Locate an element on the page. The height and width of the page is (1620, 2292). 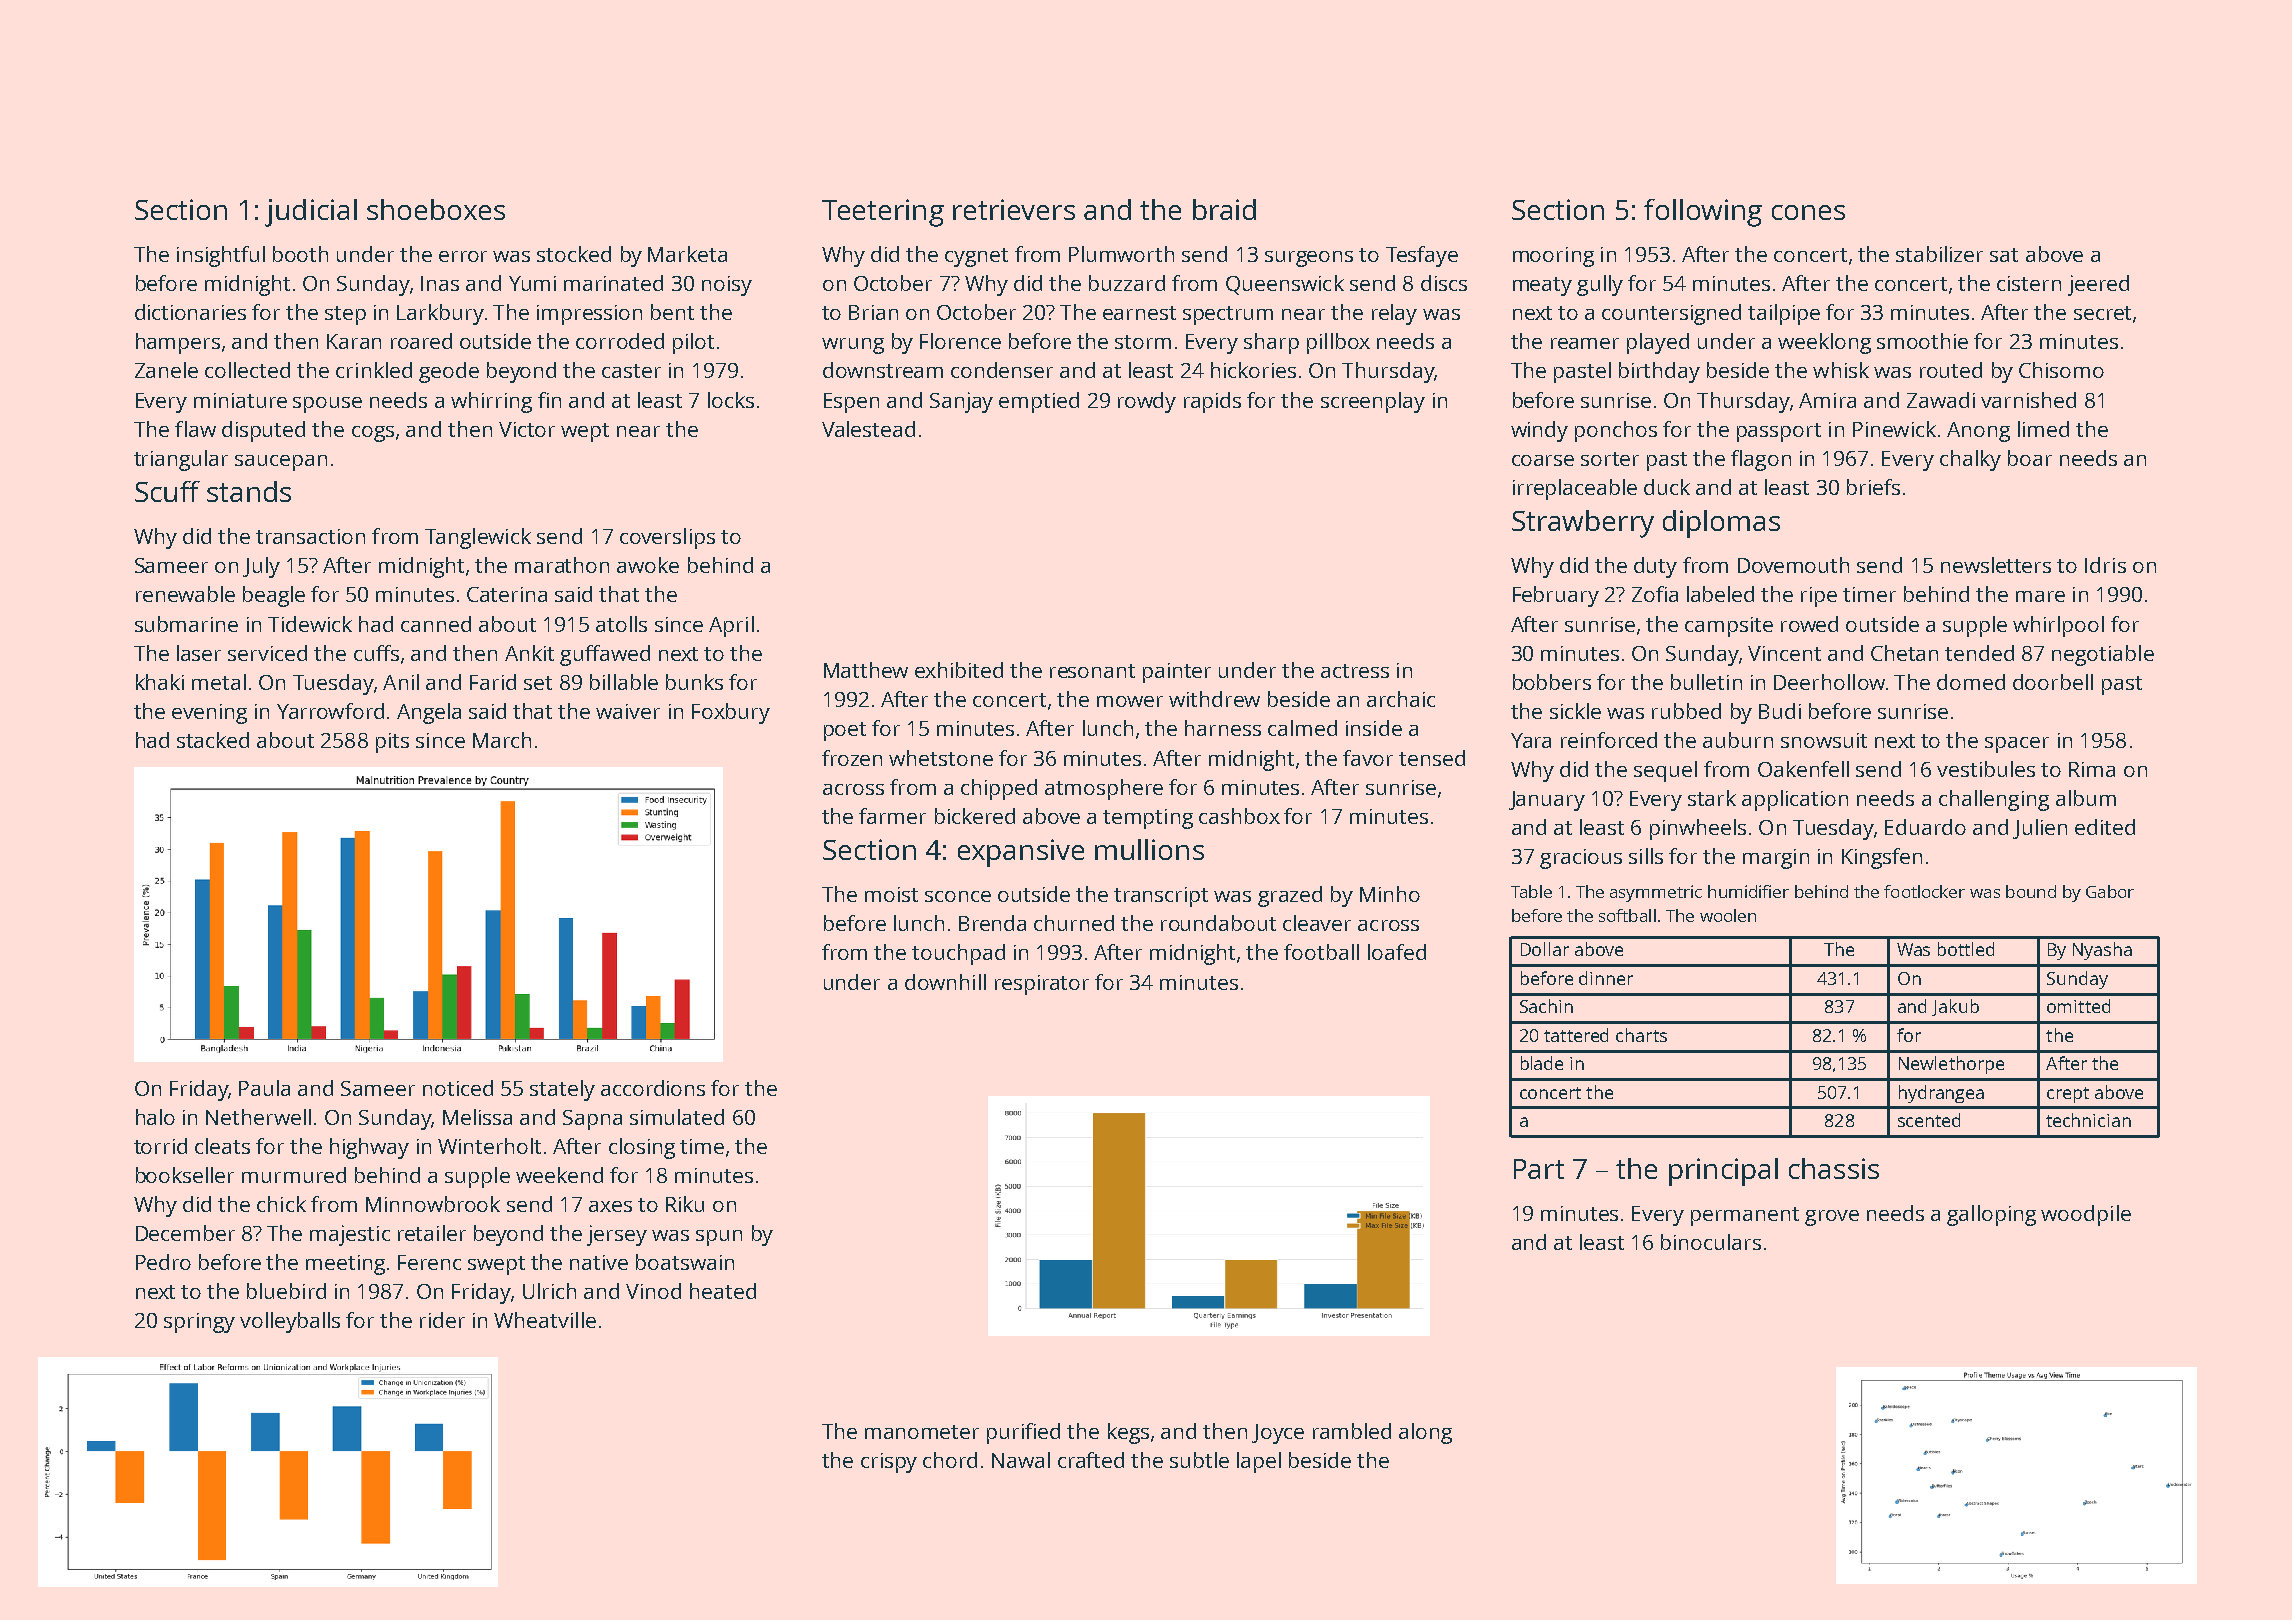
atolls is located at coordinates (621, 624).
